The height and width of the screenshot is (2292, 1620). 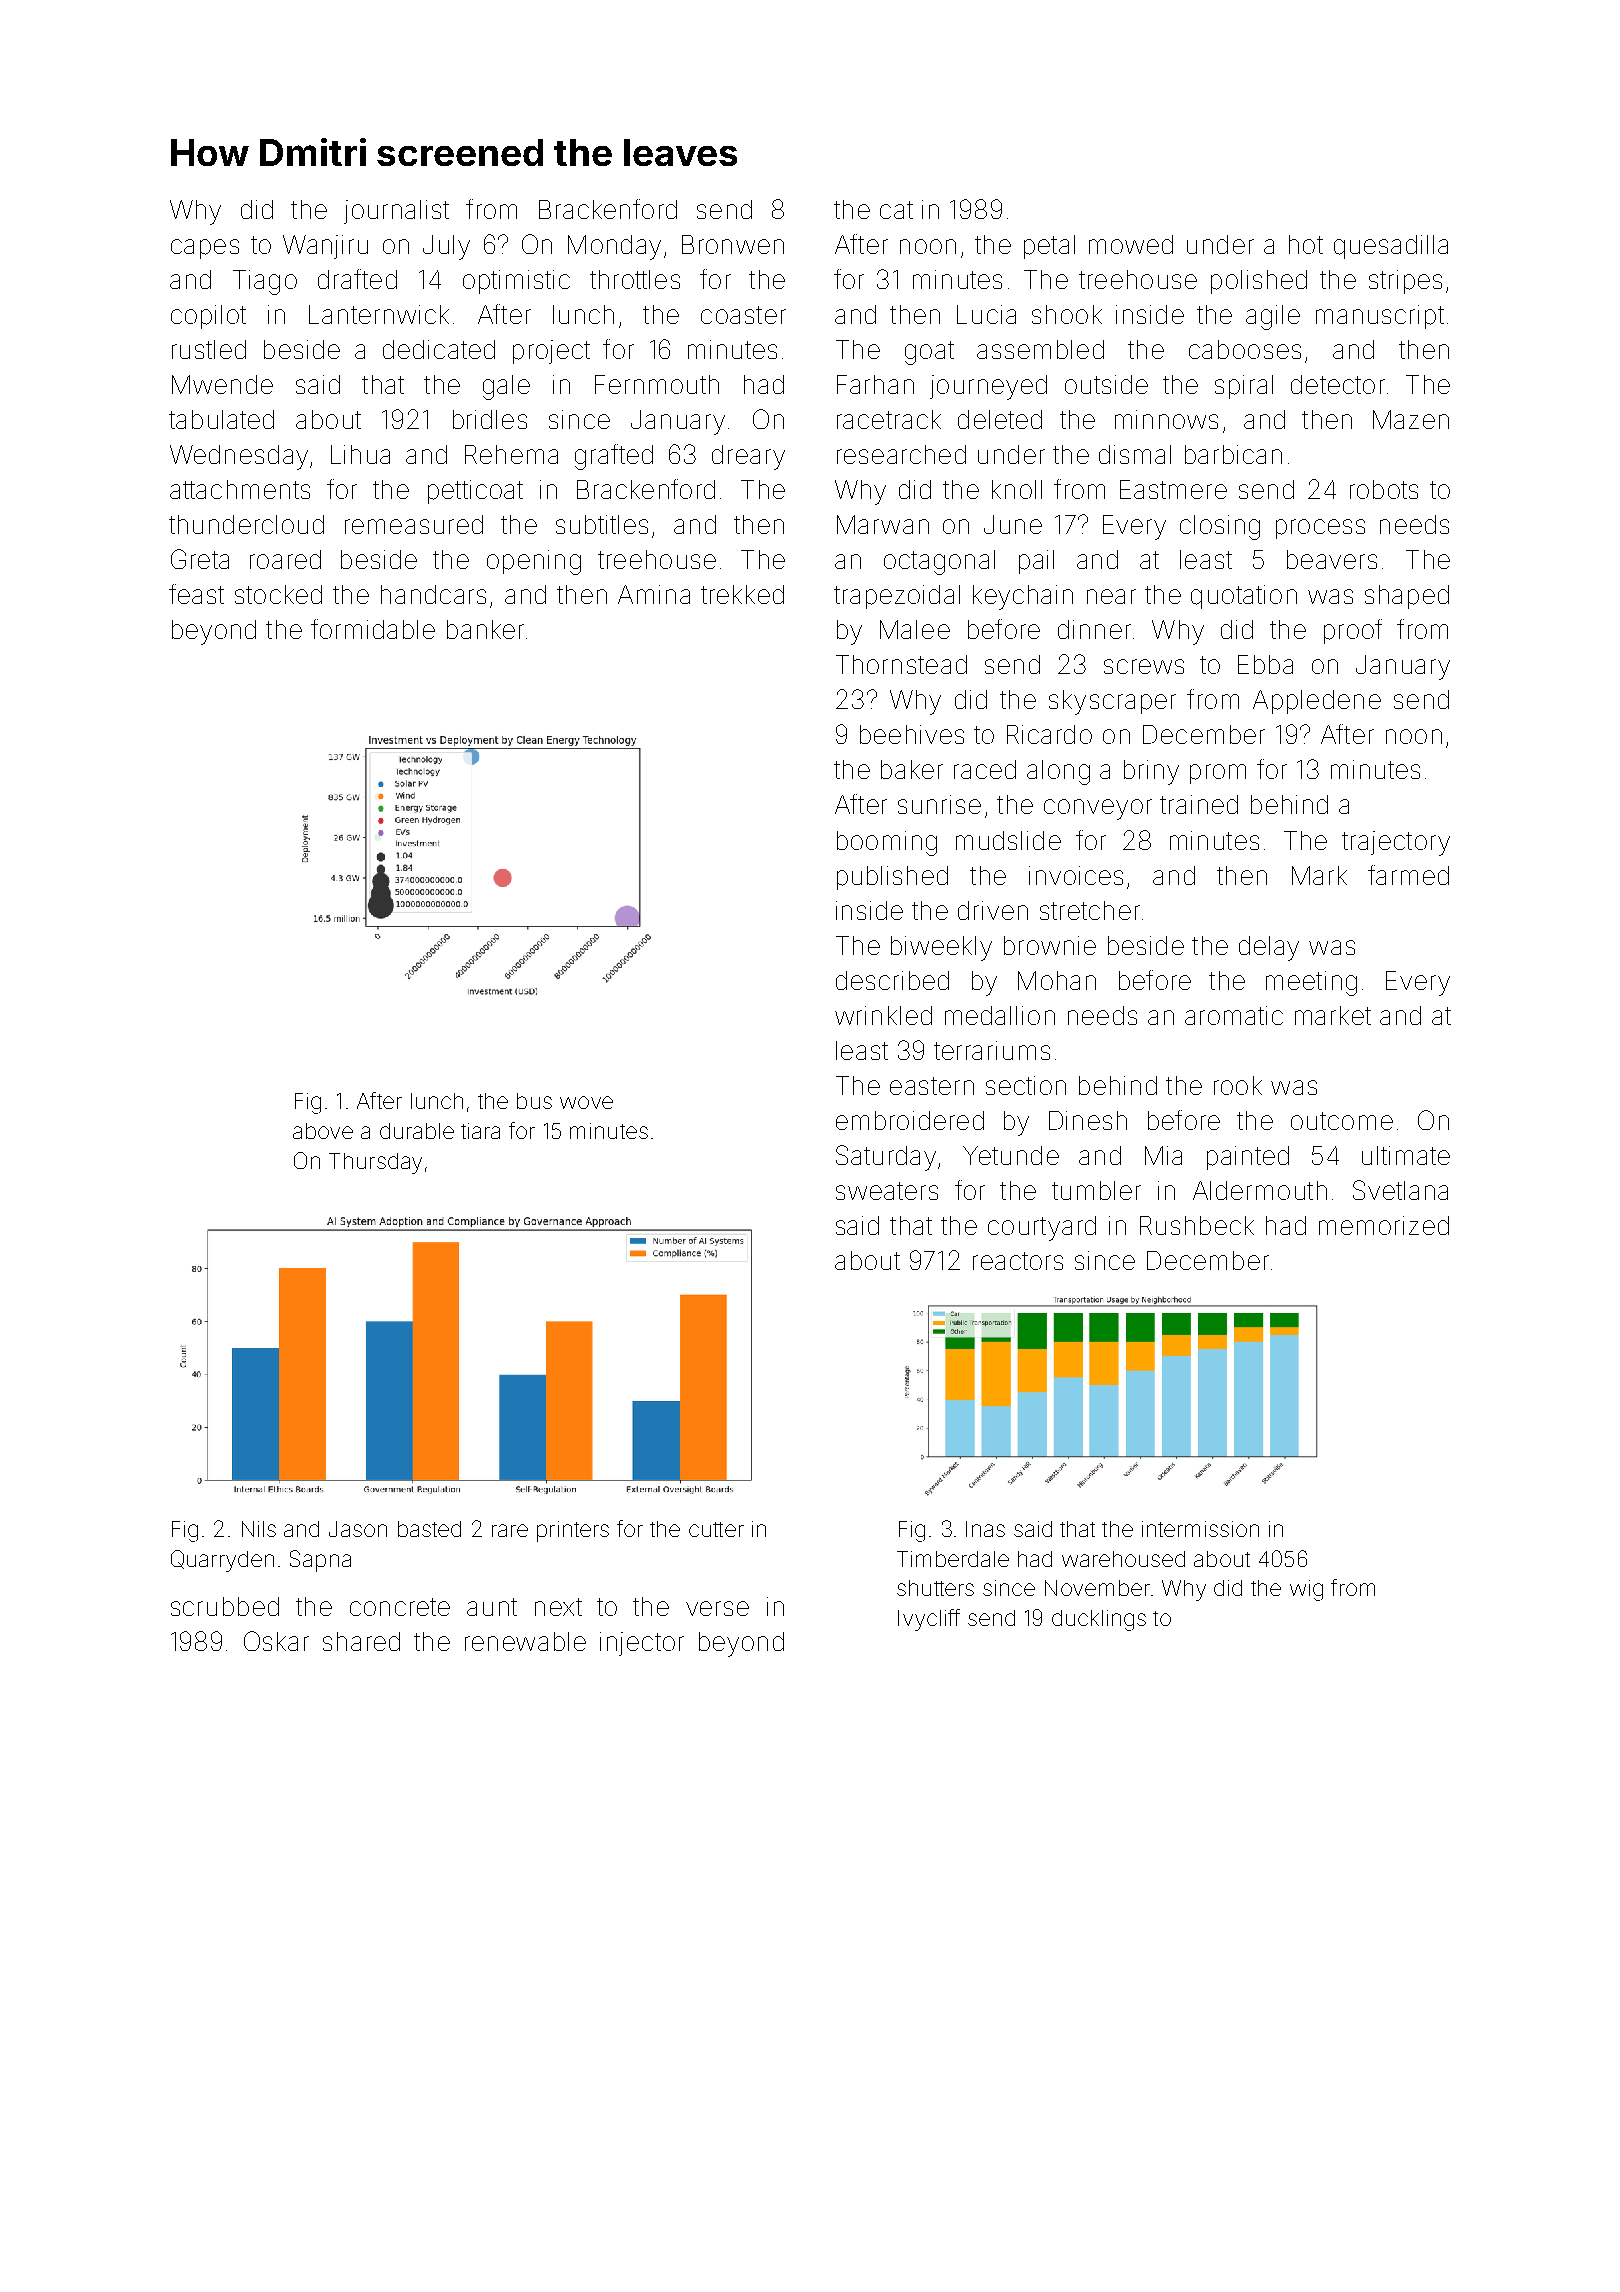 What do you see at coordinates (361, 1641) in the screenshot?
I see `shared` at bounding box center [361, 1641].
